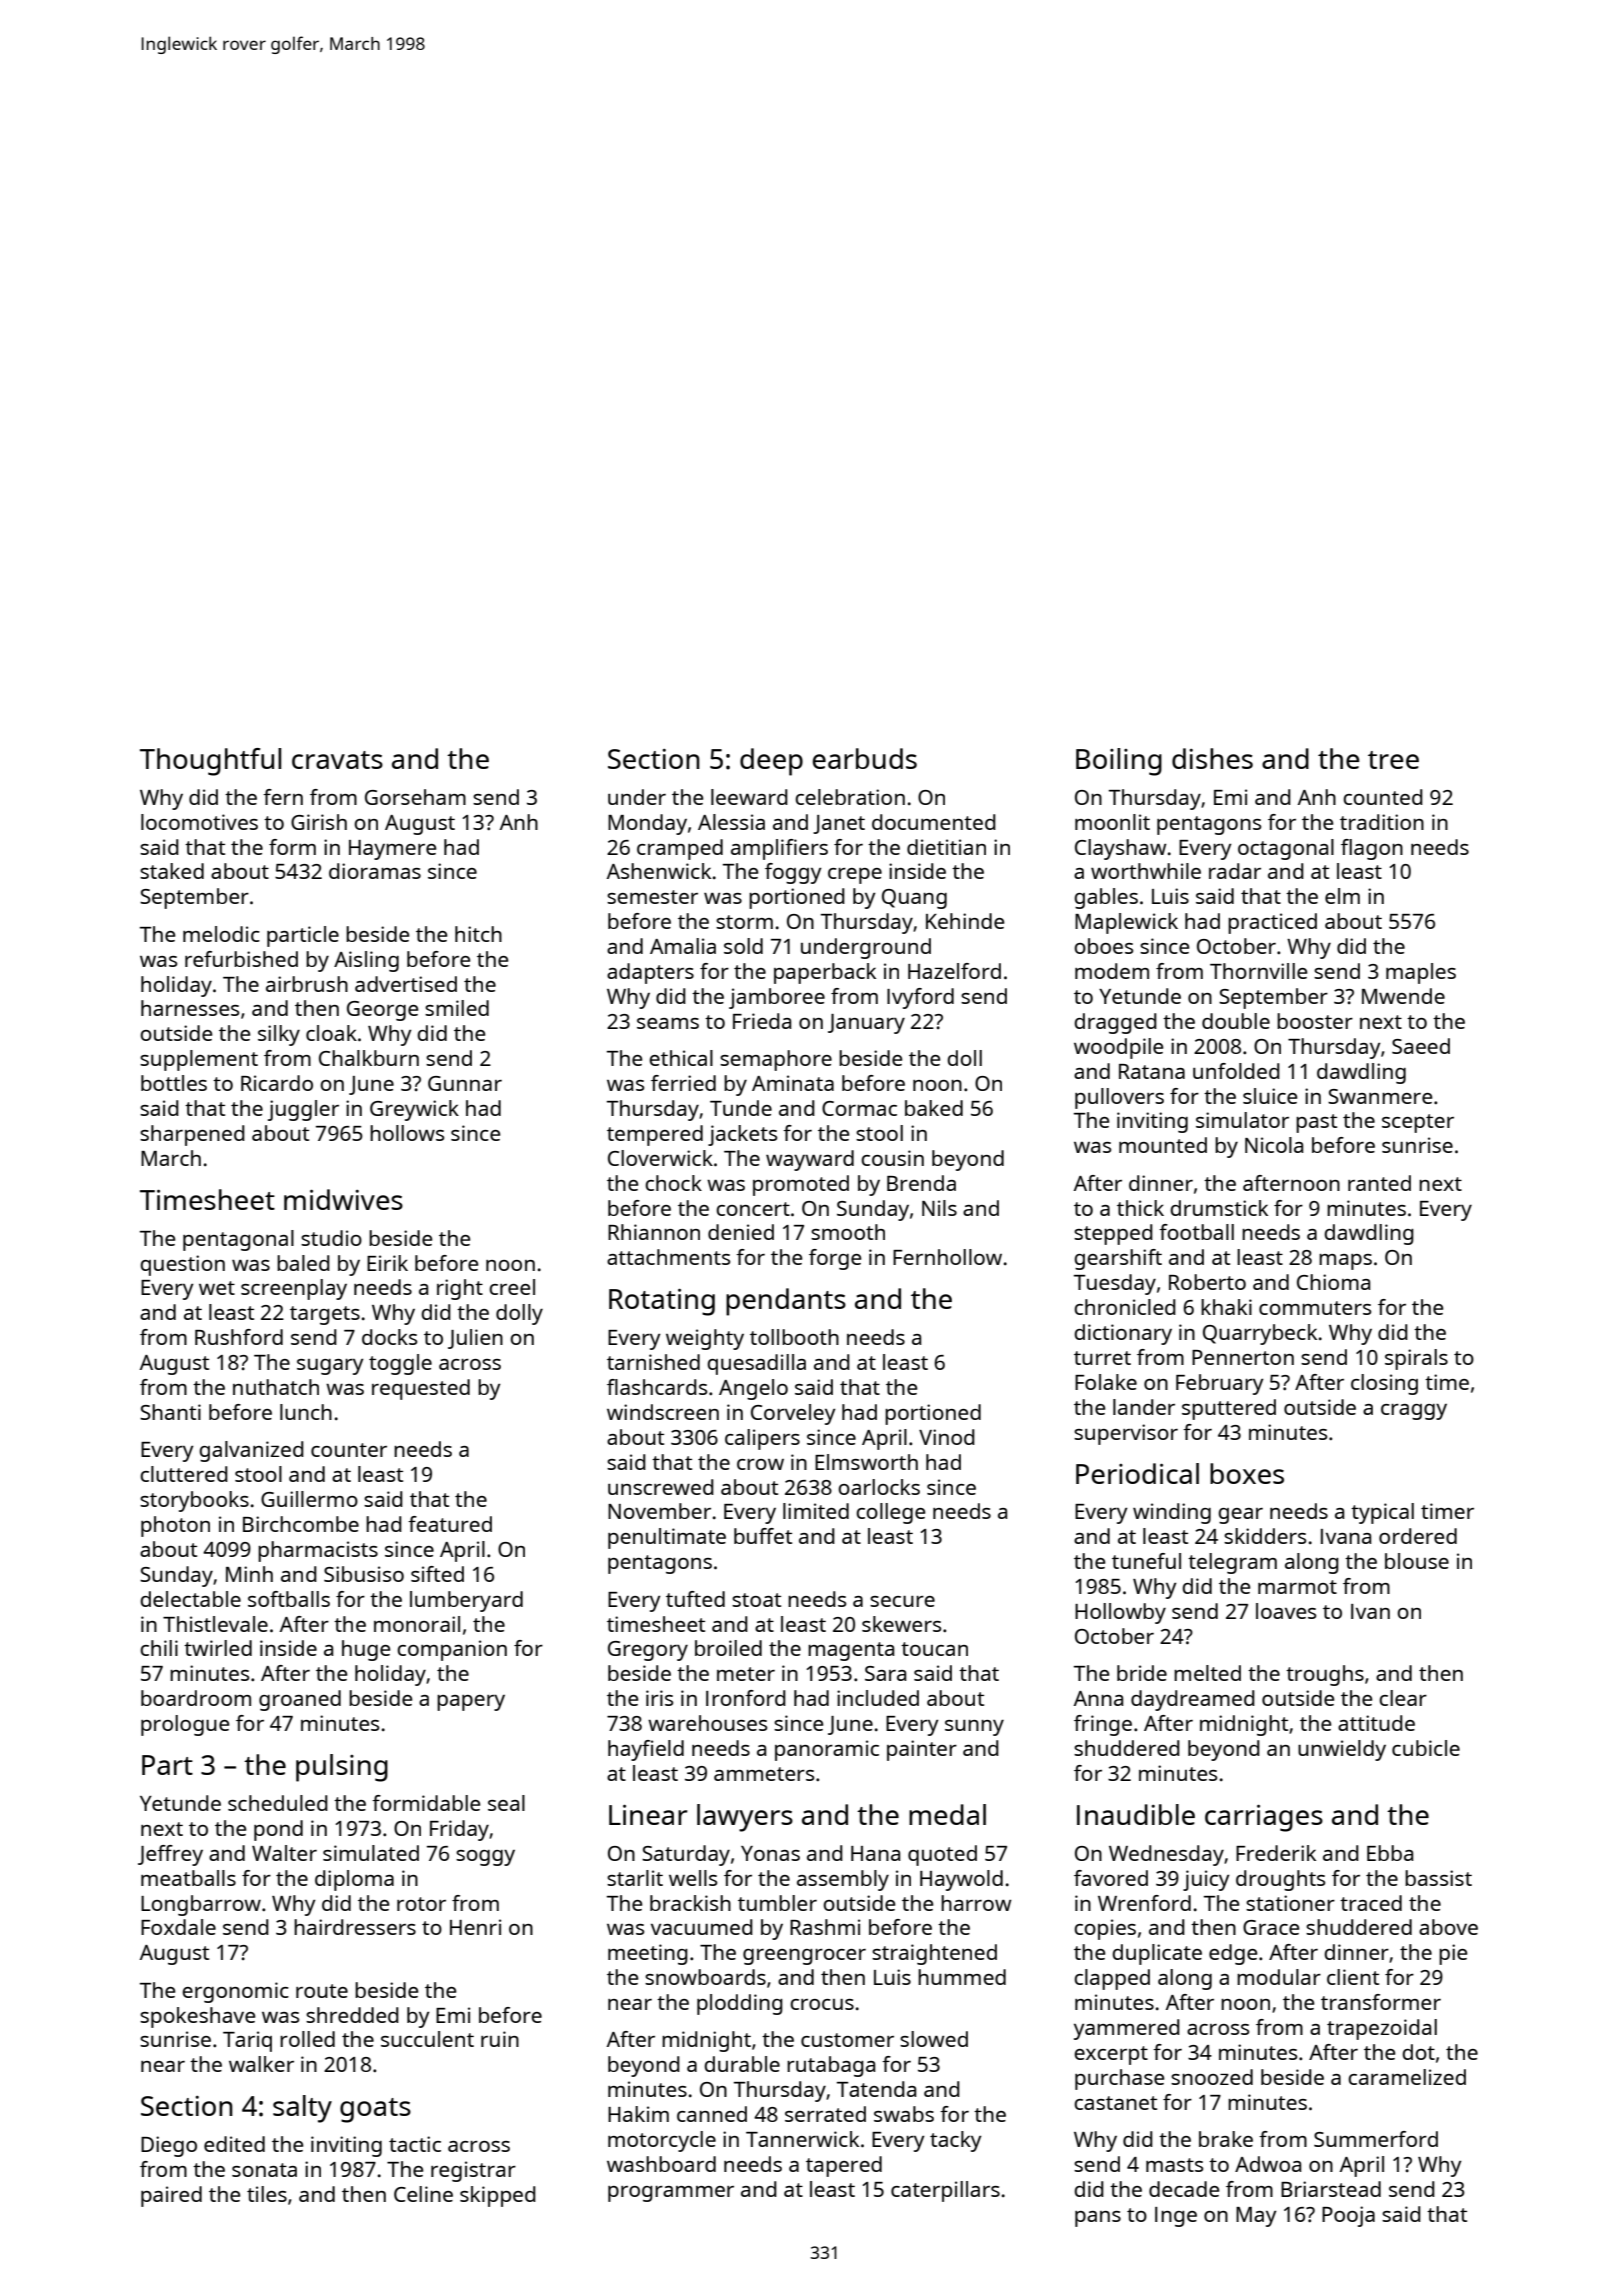 The image size is (1620, 2292). What do you see at coordinates (1119, 762) in the screenshot?
I see `Boiling` at bounding box center [1119, 762].
